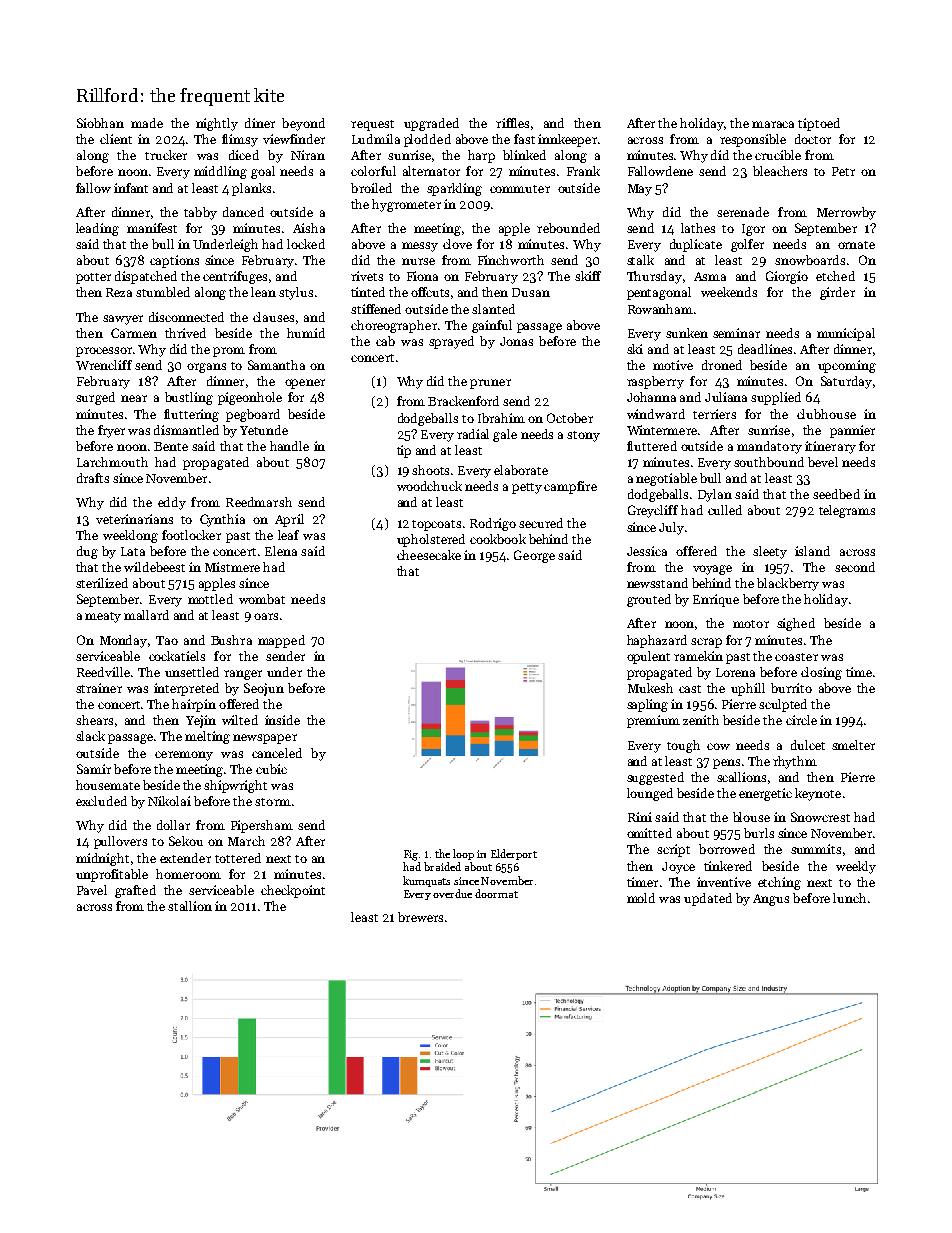 The width and height of the document is (952, 1233). What do you see at coordinates (173, 825) in the document?
I see `dollar` at bounding box center [173, 825].
